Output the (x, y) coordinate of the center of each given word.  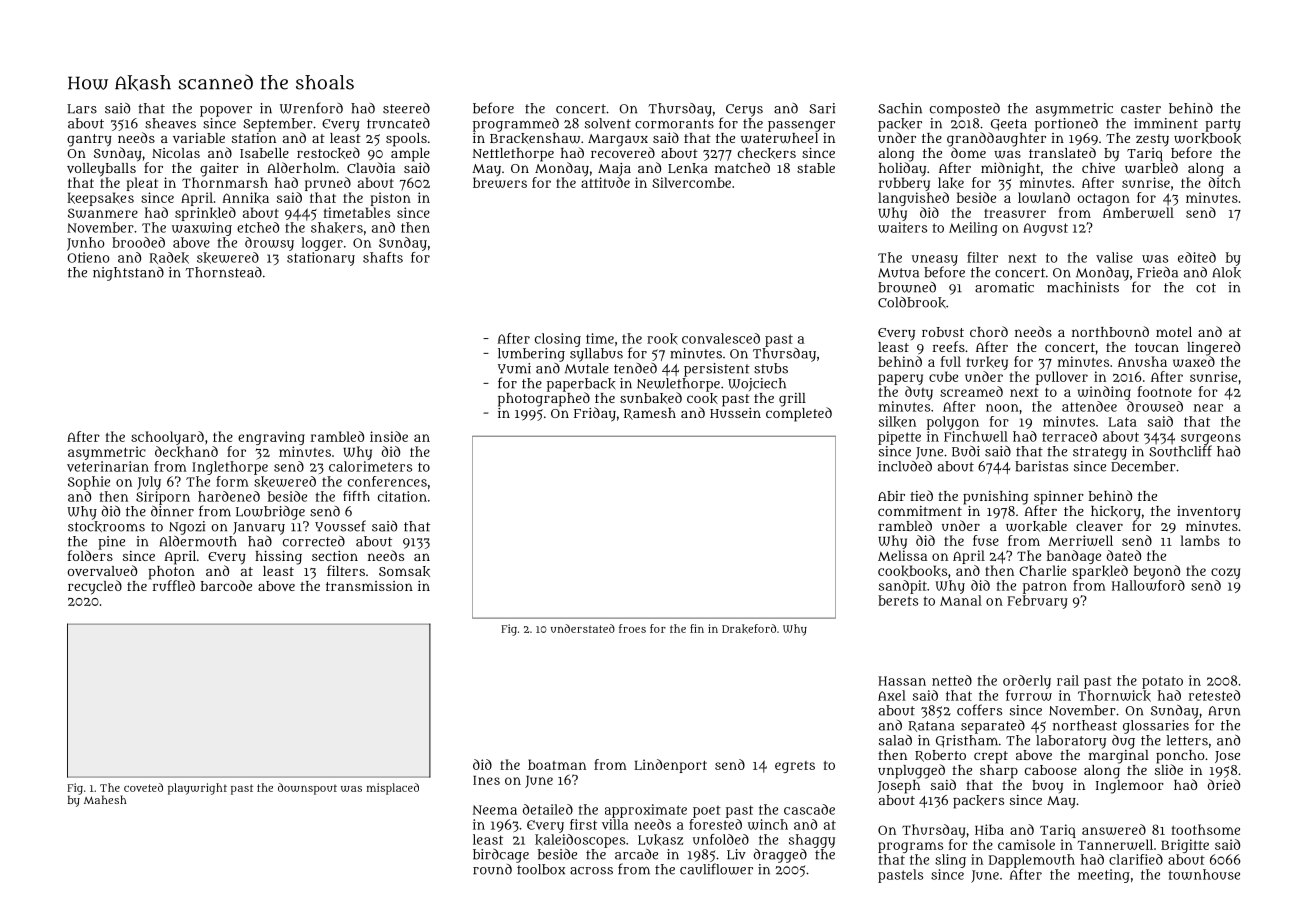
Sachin (900, 108)
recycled (95, 587)
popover (226, 111)
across (591, 871)
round (492, 869)
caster (1141, 109)
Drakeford (749, 629)
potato (1162, 682)
